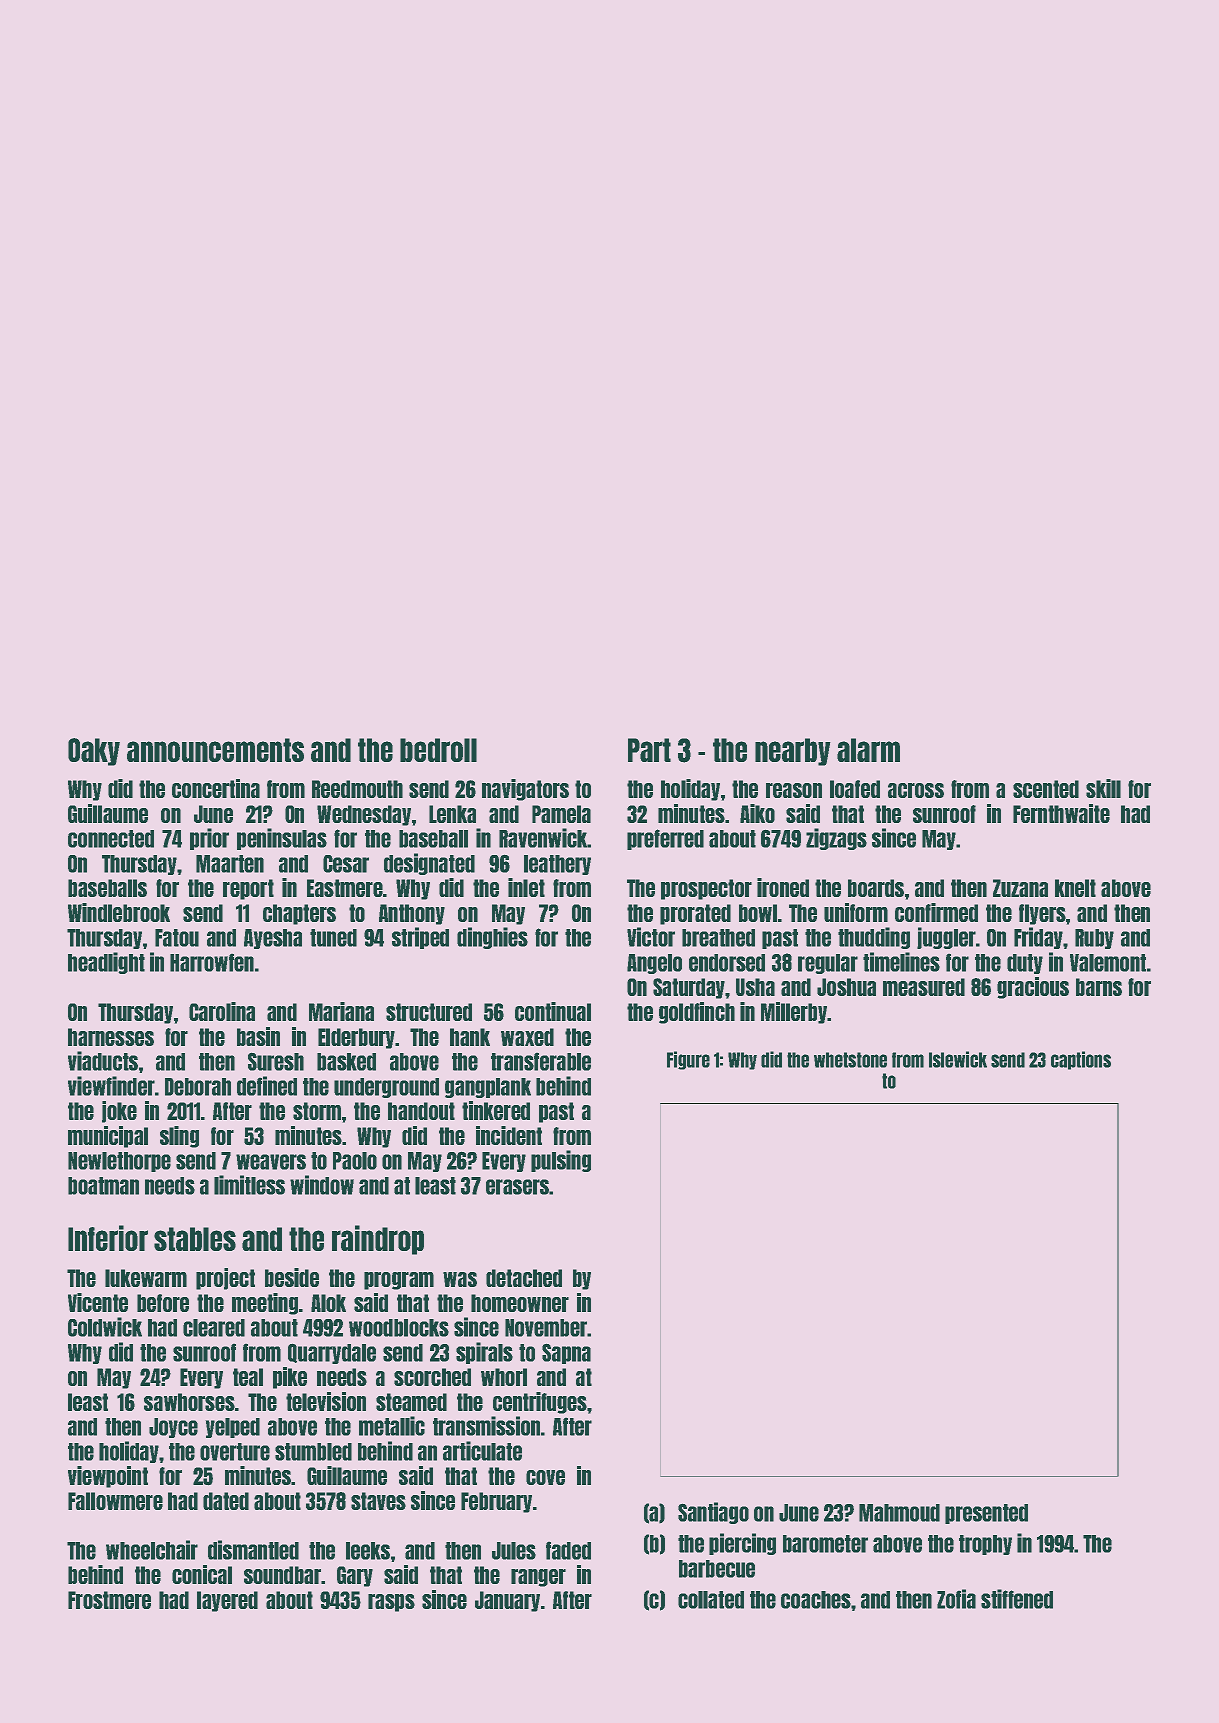 The width and height of the screenshot is (1219, 1723). Describe the element at coordinates (568, 1550) in the screenshot. I see `faded` at that location.
